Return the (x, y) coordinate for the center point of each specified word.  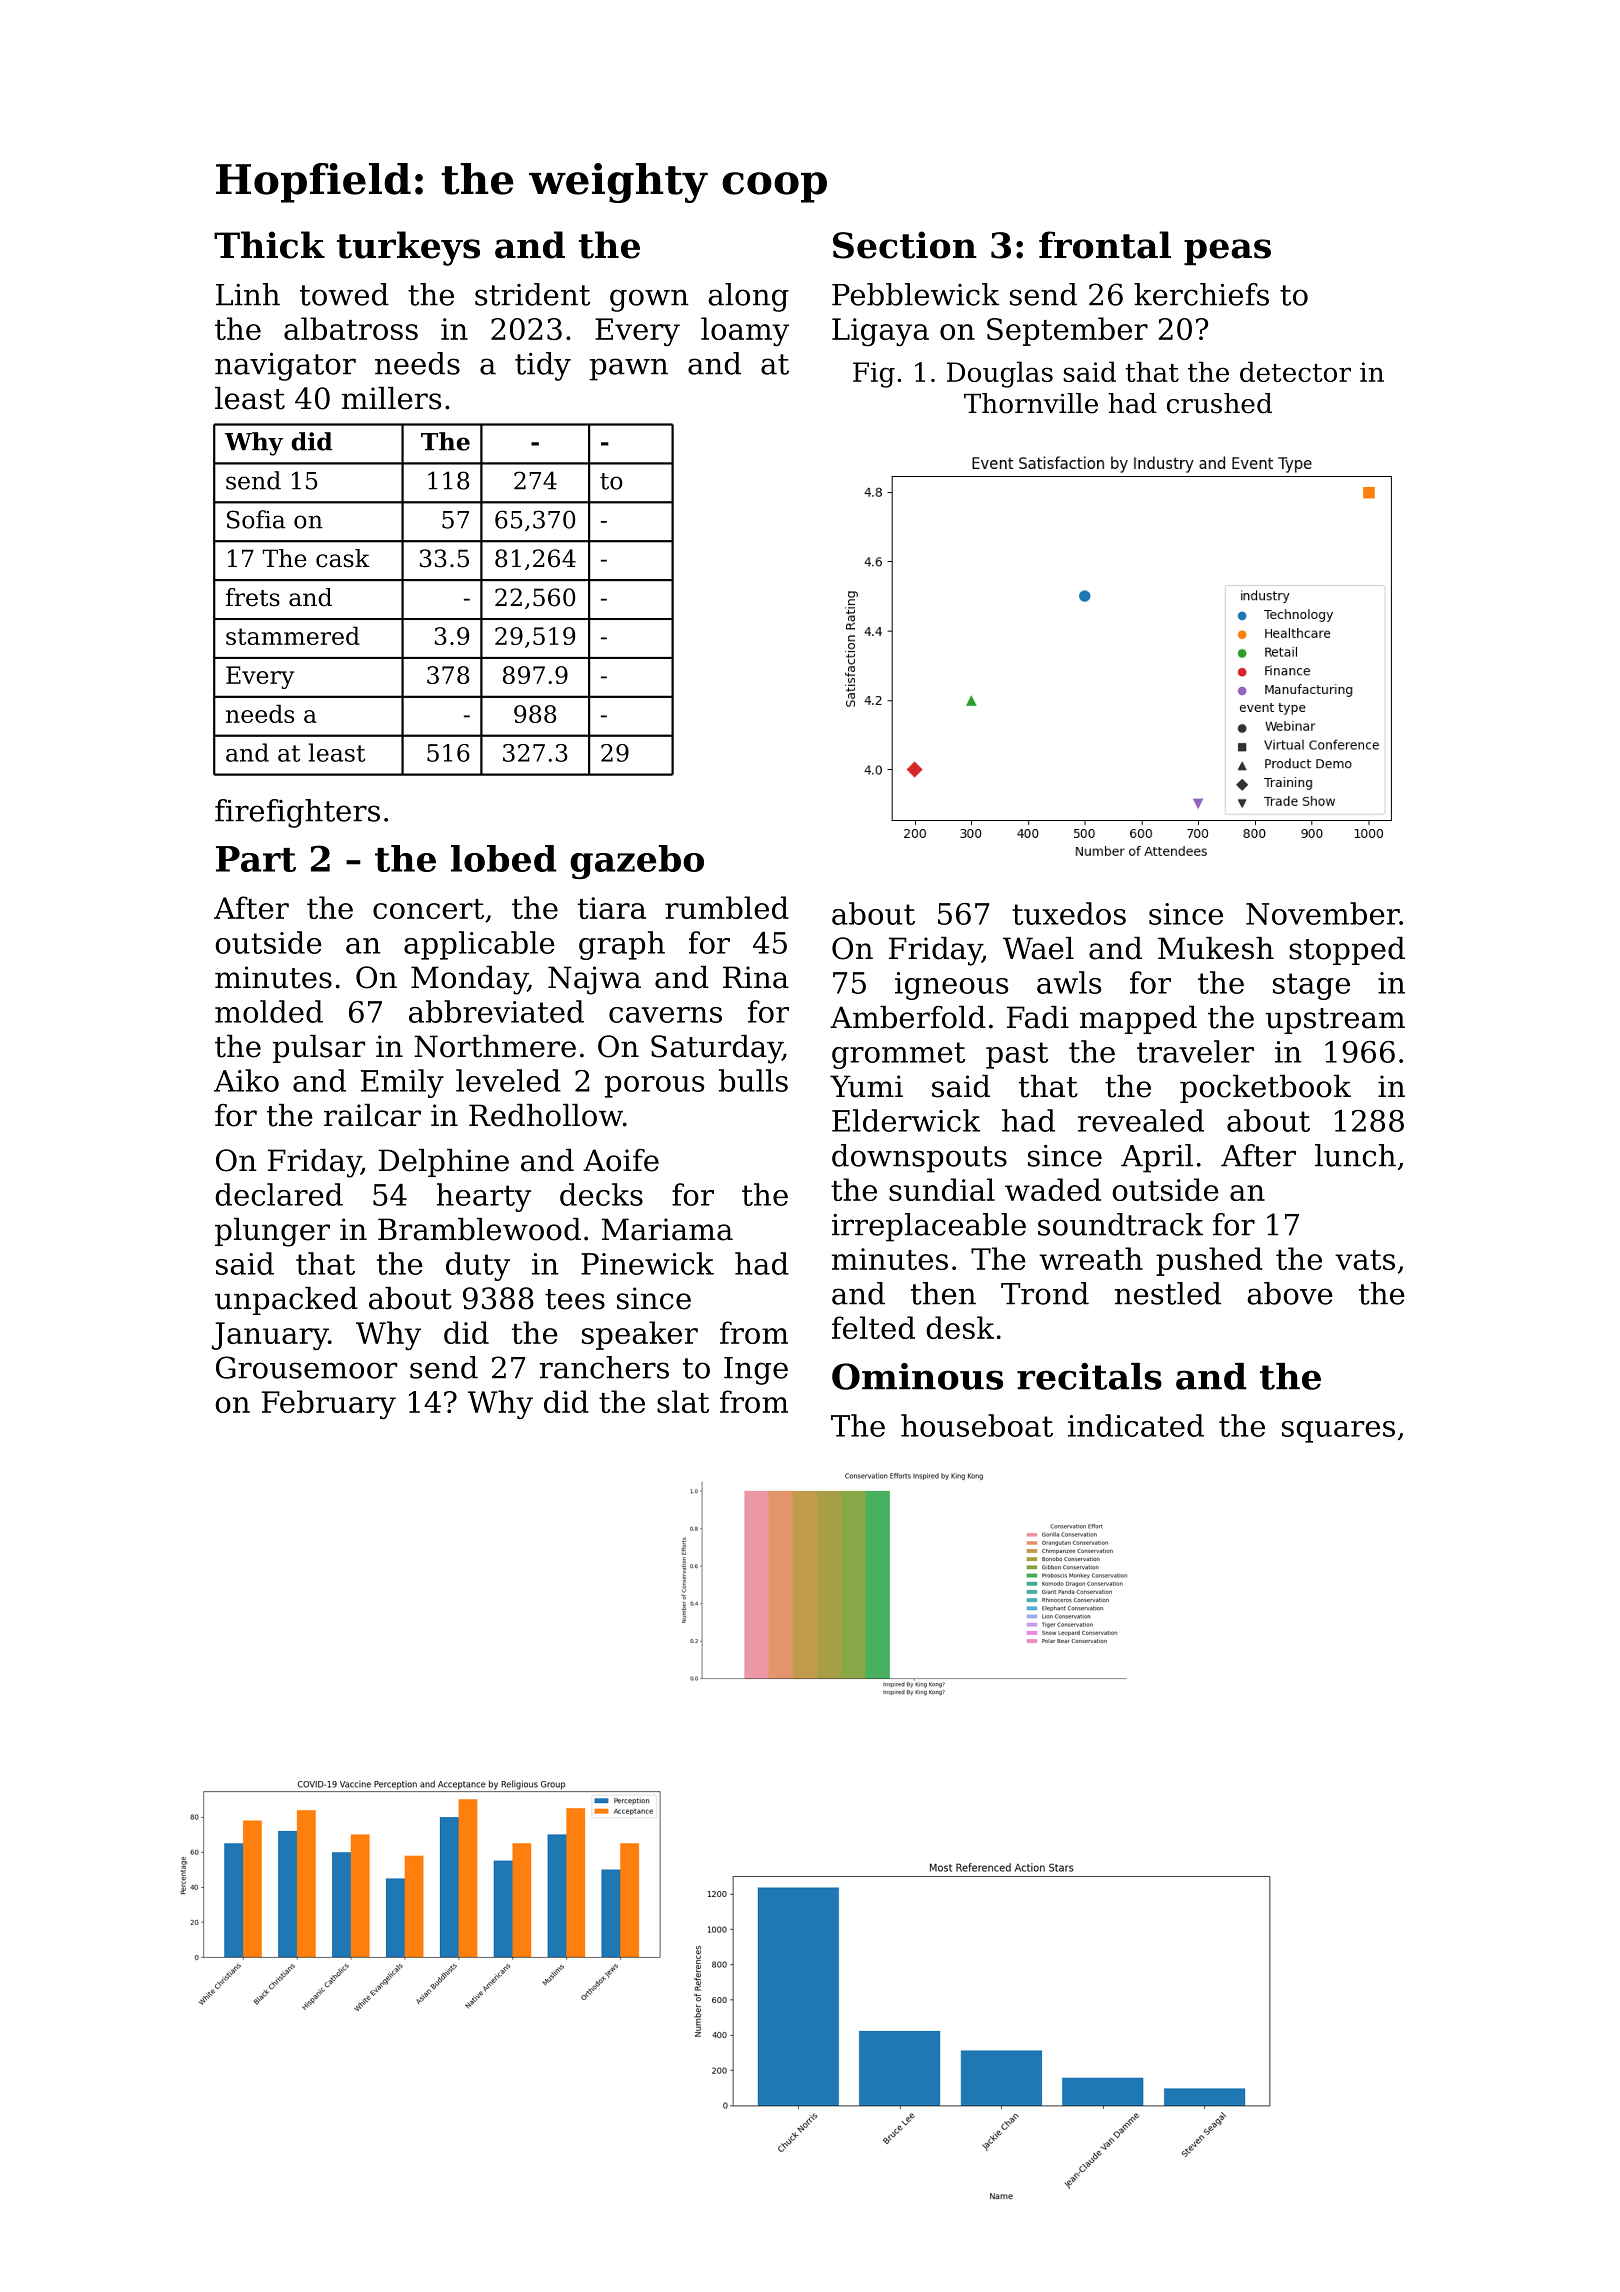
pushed (1209, 1261)
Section (905, 245)
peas (1227, 252)
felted (873, 1327)
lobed (504, 858)
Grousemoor (306, 1367)
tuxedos (1069, 913)
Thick (269, 245)
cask (343, 558)
